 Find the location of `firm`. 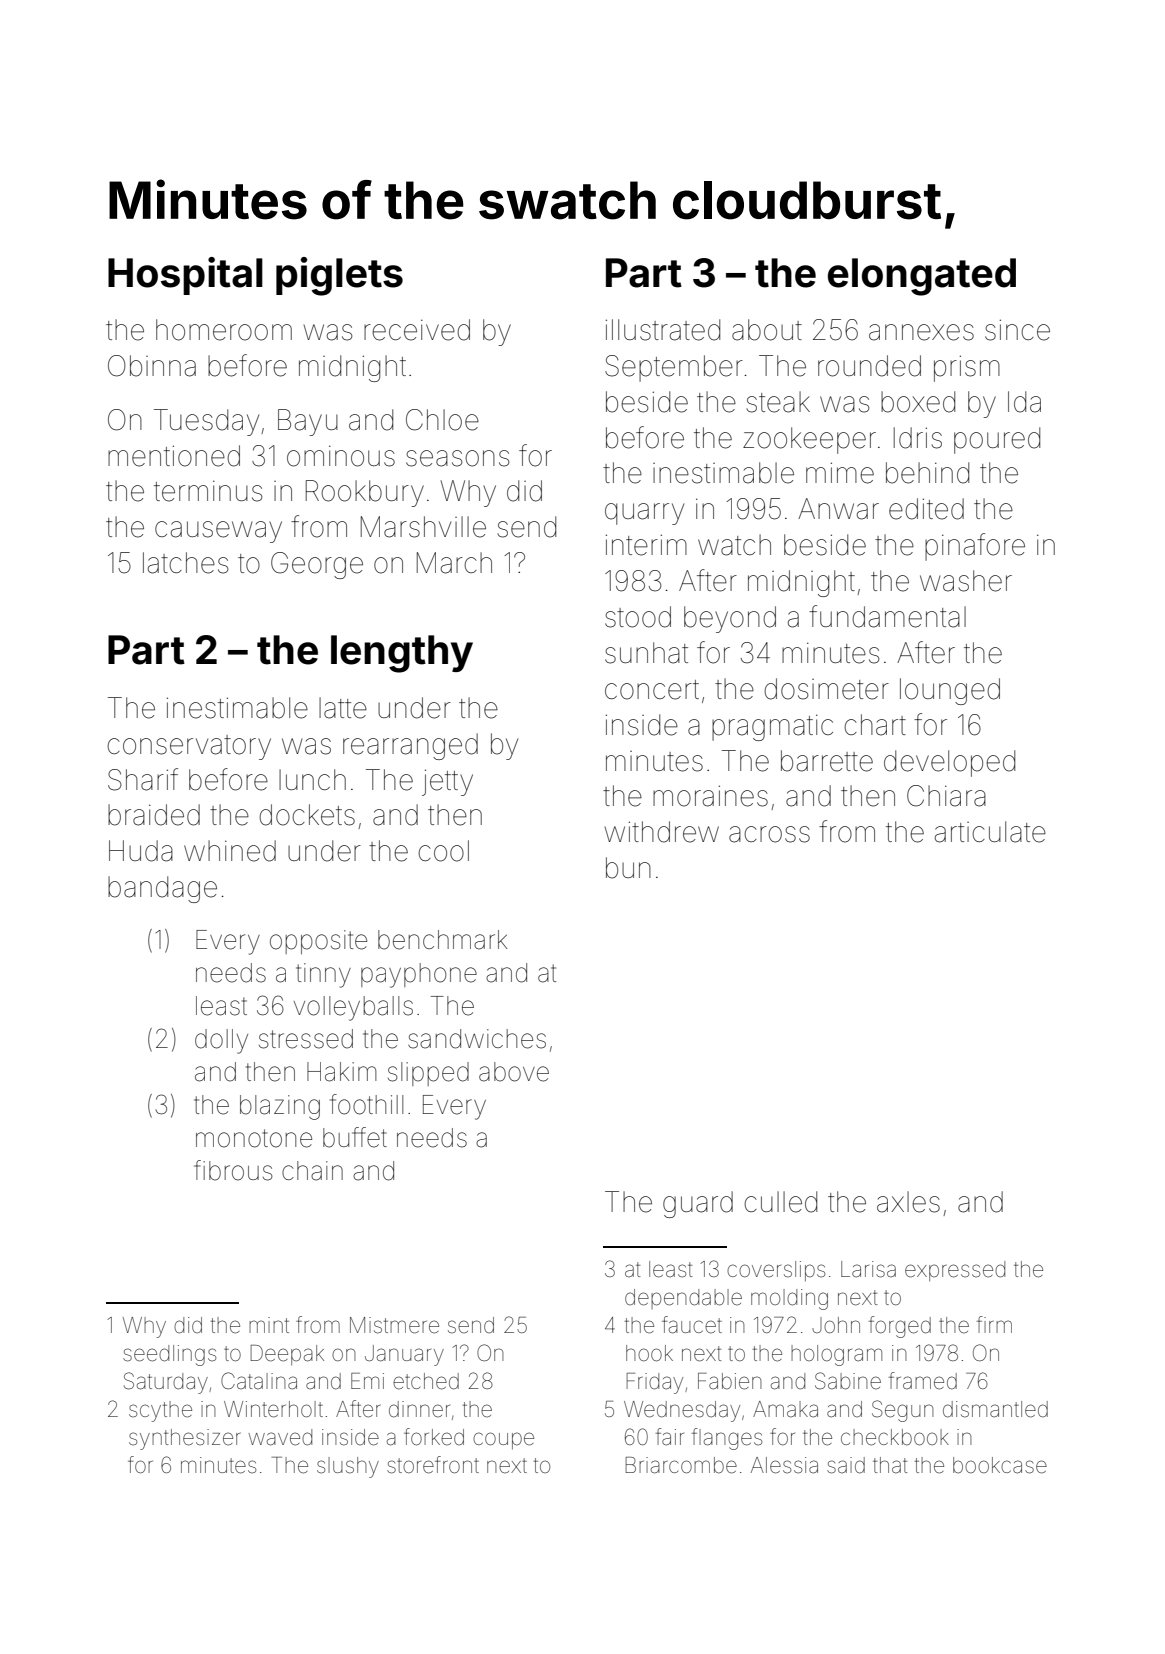

firm is located at coordinates (994, 1324).
